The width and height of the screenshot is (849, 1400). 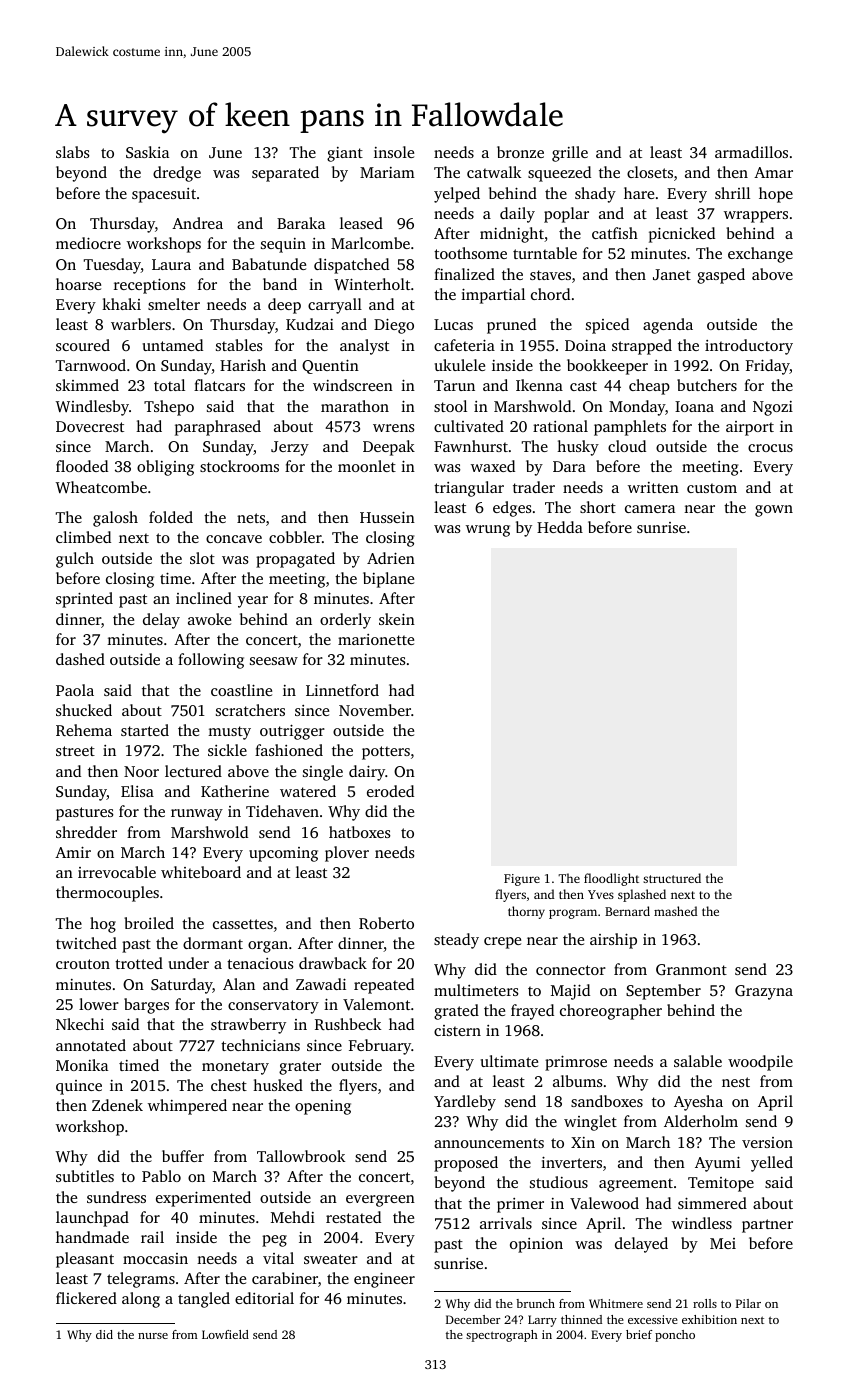 What do you see at coordinates (672, 274) in the screenshot?
I see `Janet` at bounding box center [672, 274].
